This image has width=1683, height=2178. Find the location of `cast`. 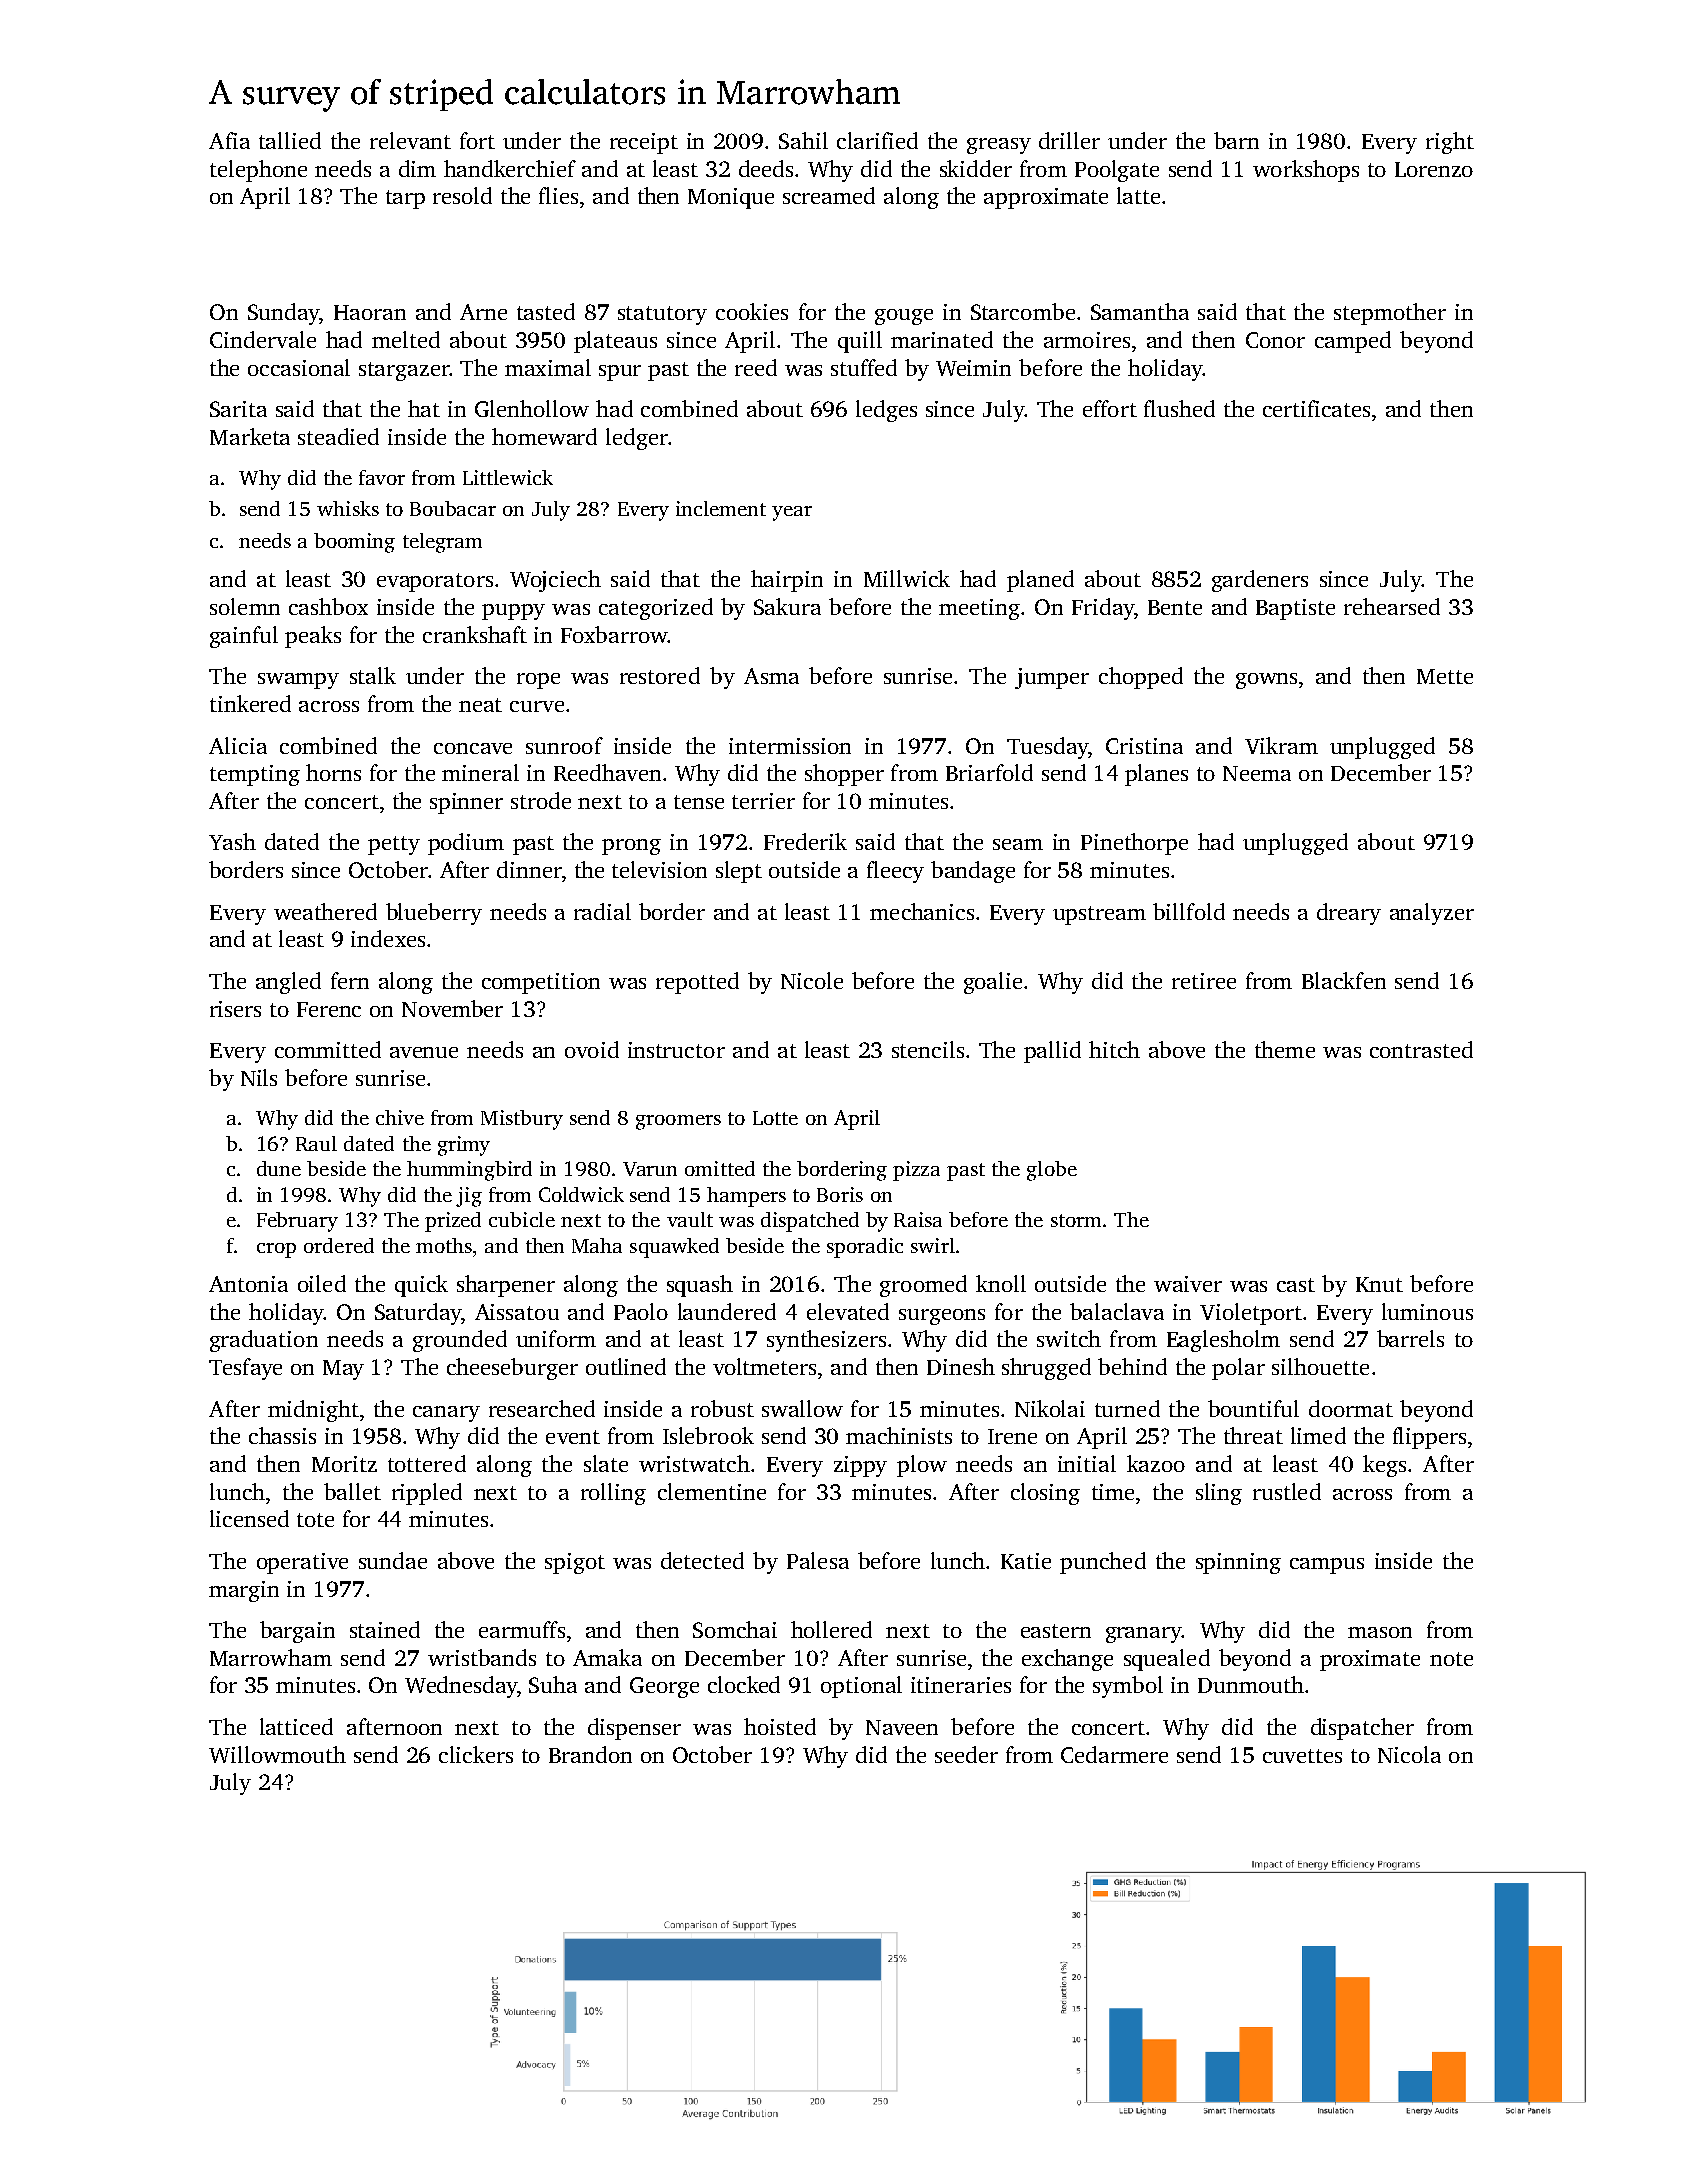

cast is located at coordinates (1296, 1285).
